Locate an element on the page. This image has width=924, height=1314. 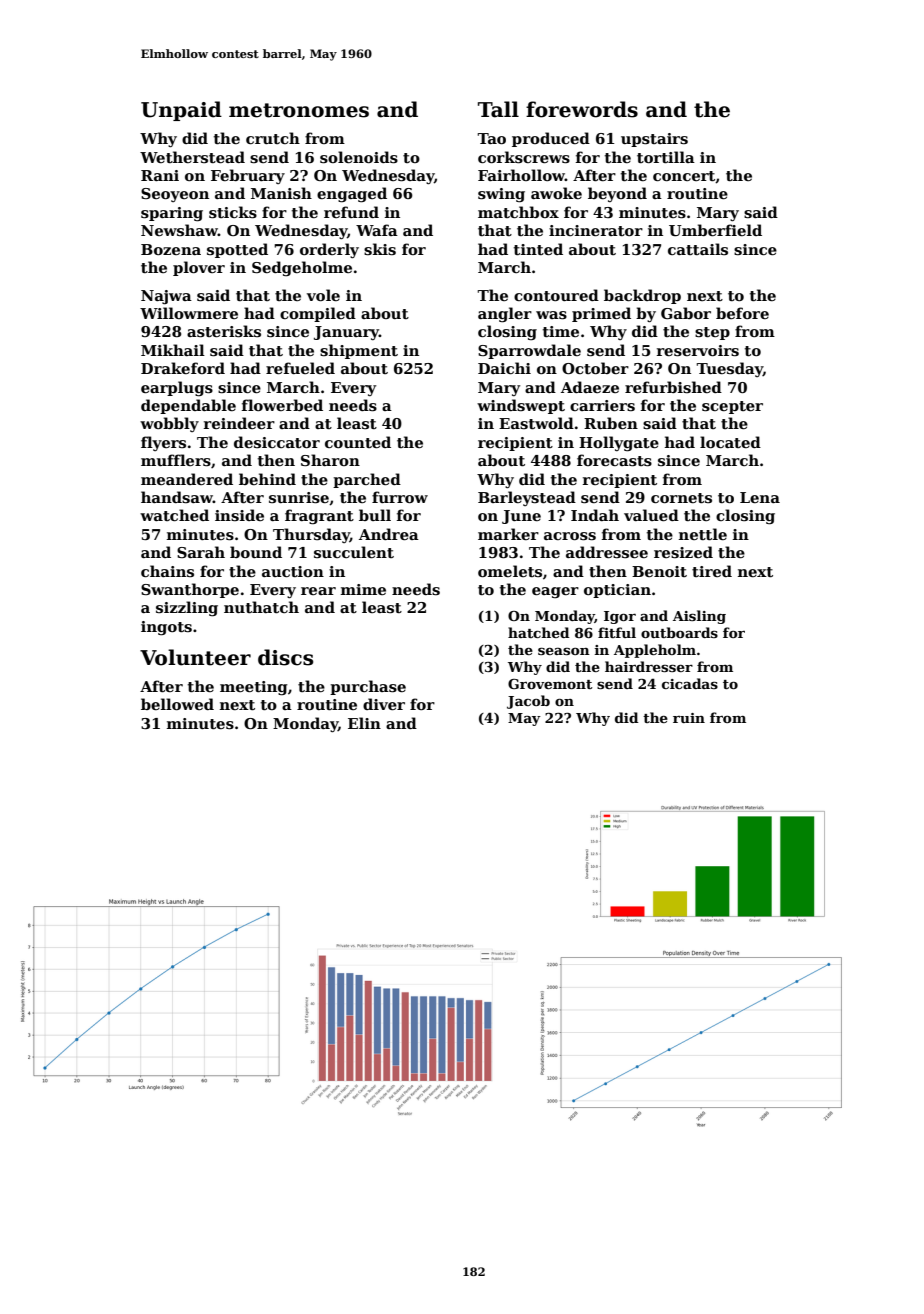
mime is located at coordinates (363, 589).
